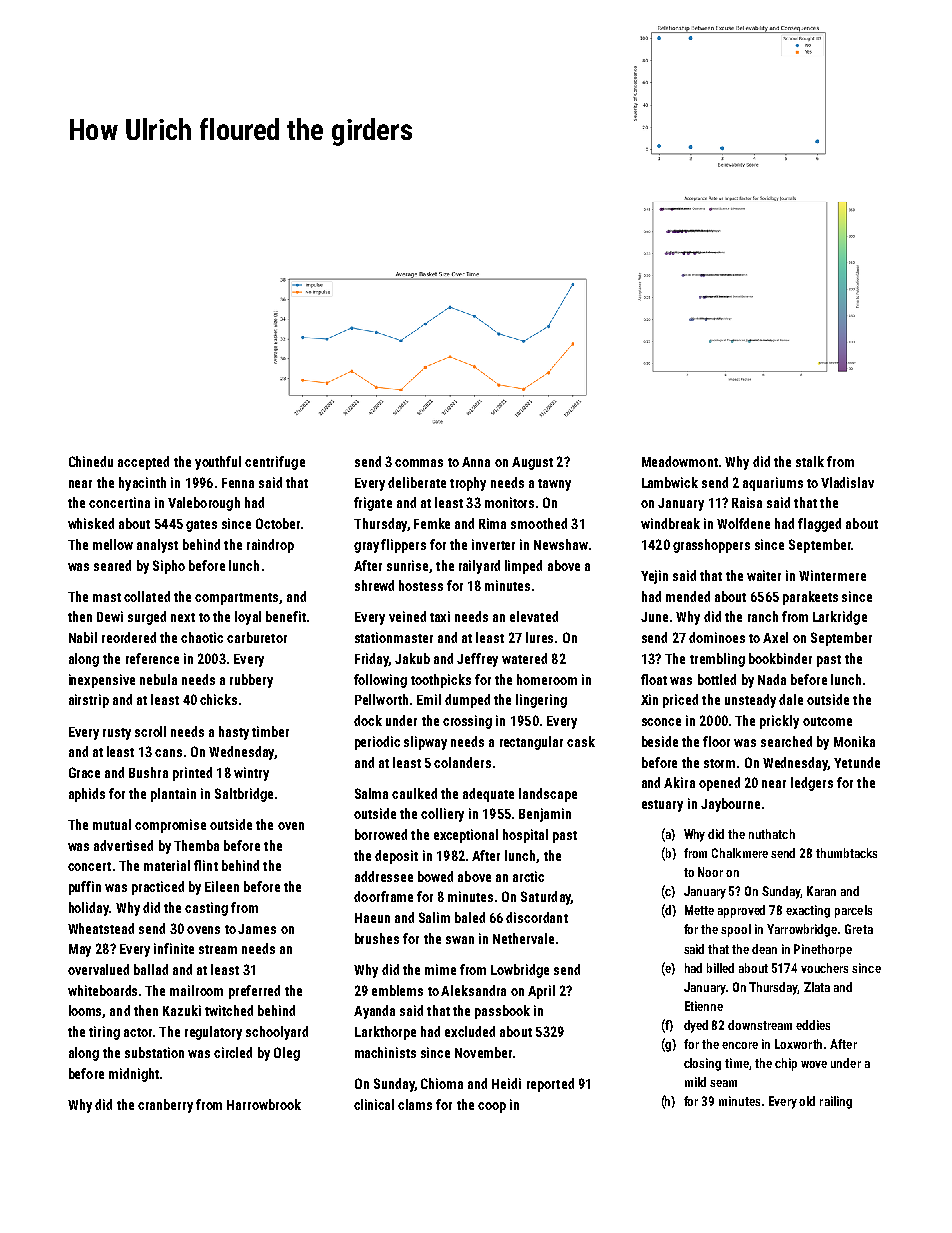 The width and height of the screenshot is (952, 1233). Describe the element at coordinates (736, 930) in the screenshot. I see `spool` at that location.
